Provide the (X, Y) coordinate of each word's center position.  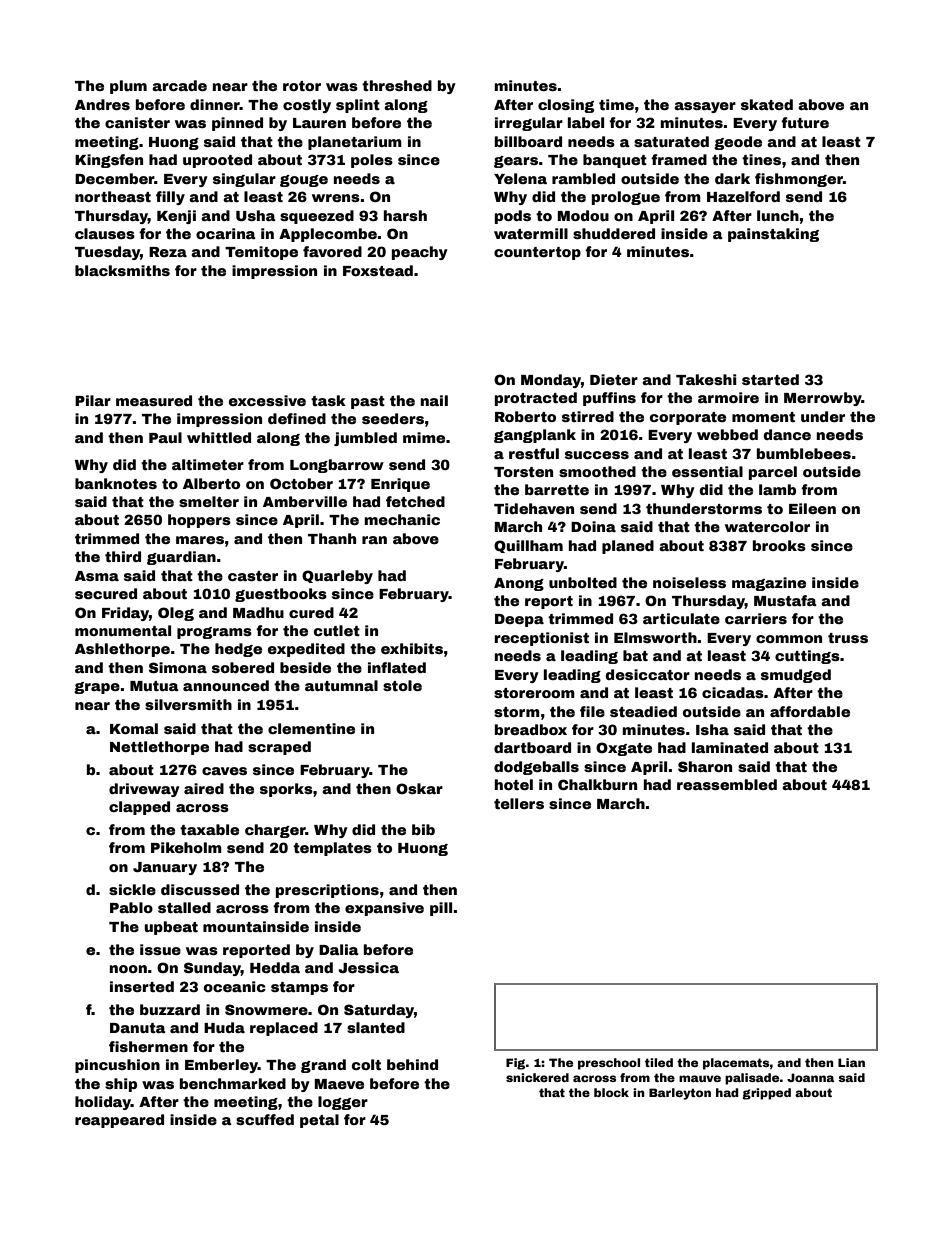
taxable (209, 829)
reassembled (727, 784)
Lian (851, 1062)
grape (97, 688)
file (592, 711)
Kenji (176, 217)
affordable (810, 711)
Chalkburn (597, 784)
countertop (537, 253)
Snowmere (266, 1009)
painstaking (773, 235)
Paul (165, 437)
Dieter (614, 379)
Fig (515, 1064)
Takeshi (706, 379)
